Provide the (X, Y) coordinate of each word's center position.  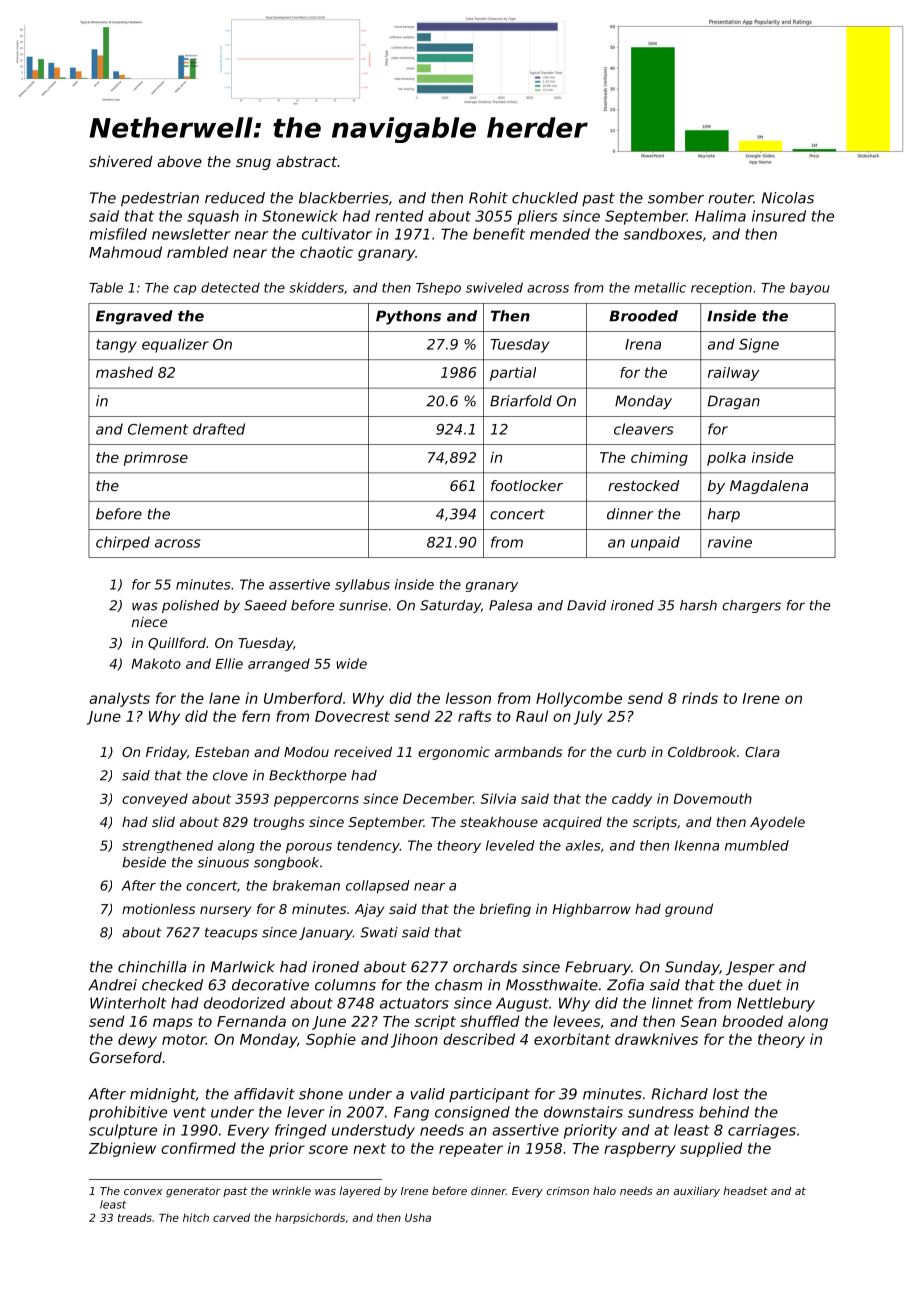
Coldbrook (702, 751)
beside (144, 862)
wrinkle (291, 1190)
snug (253, 164)
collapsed (378, 887)
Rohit (488, 198)
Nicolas (788, 198)
